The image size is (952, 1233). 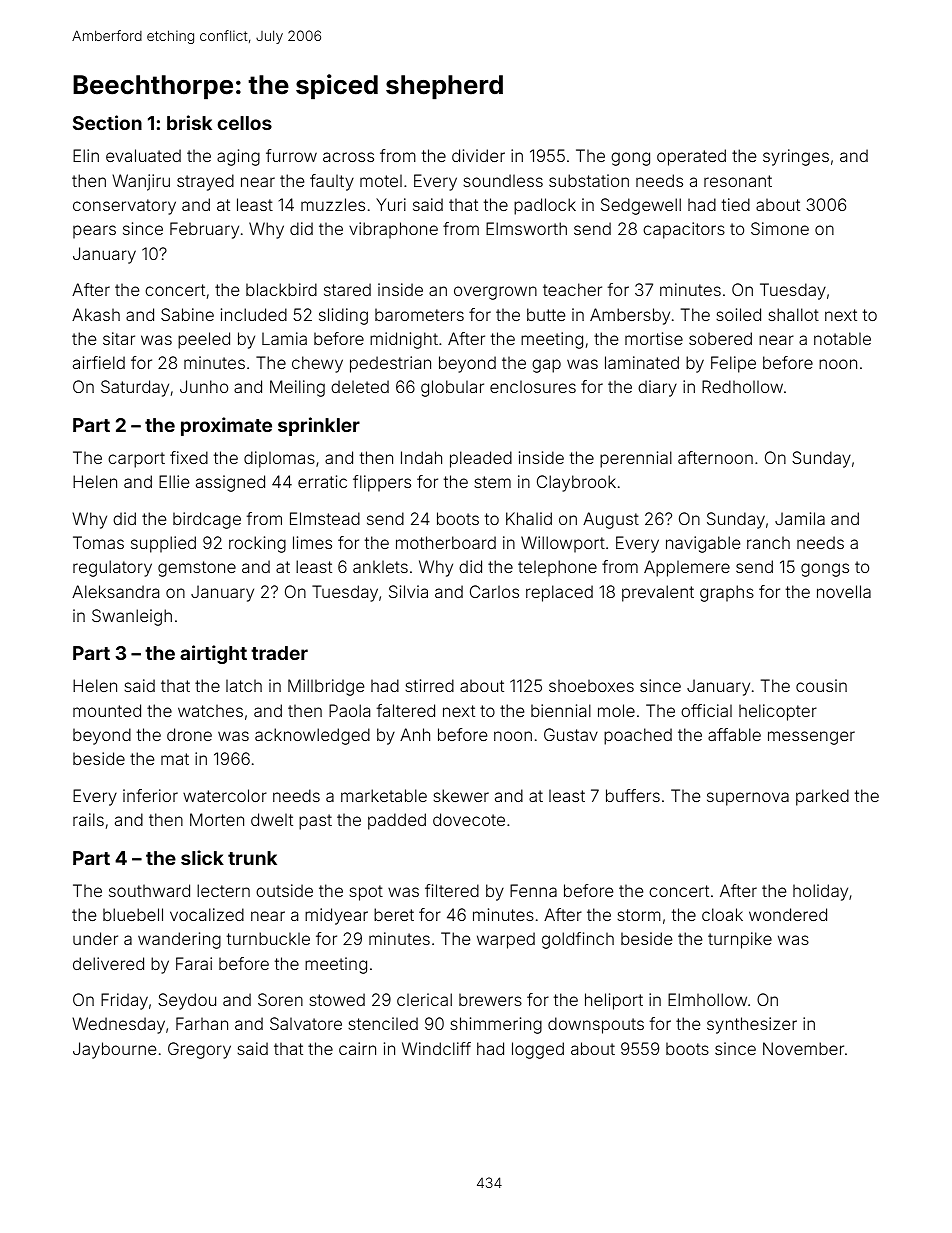 What do you see at coordinates (204, 230) in the screenshot?
I see `February` at bounding box center [204, 230].
